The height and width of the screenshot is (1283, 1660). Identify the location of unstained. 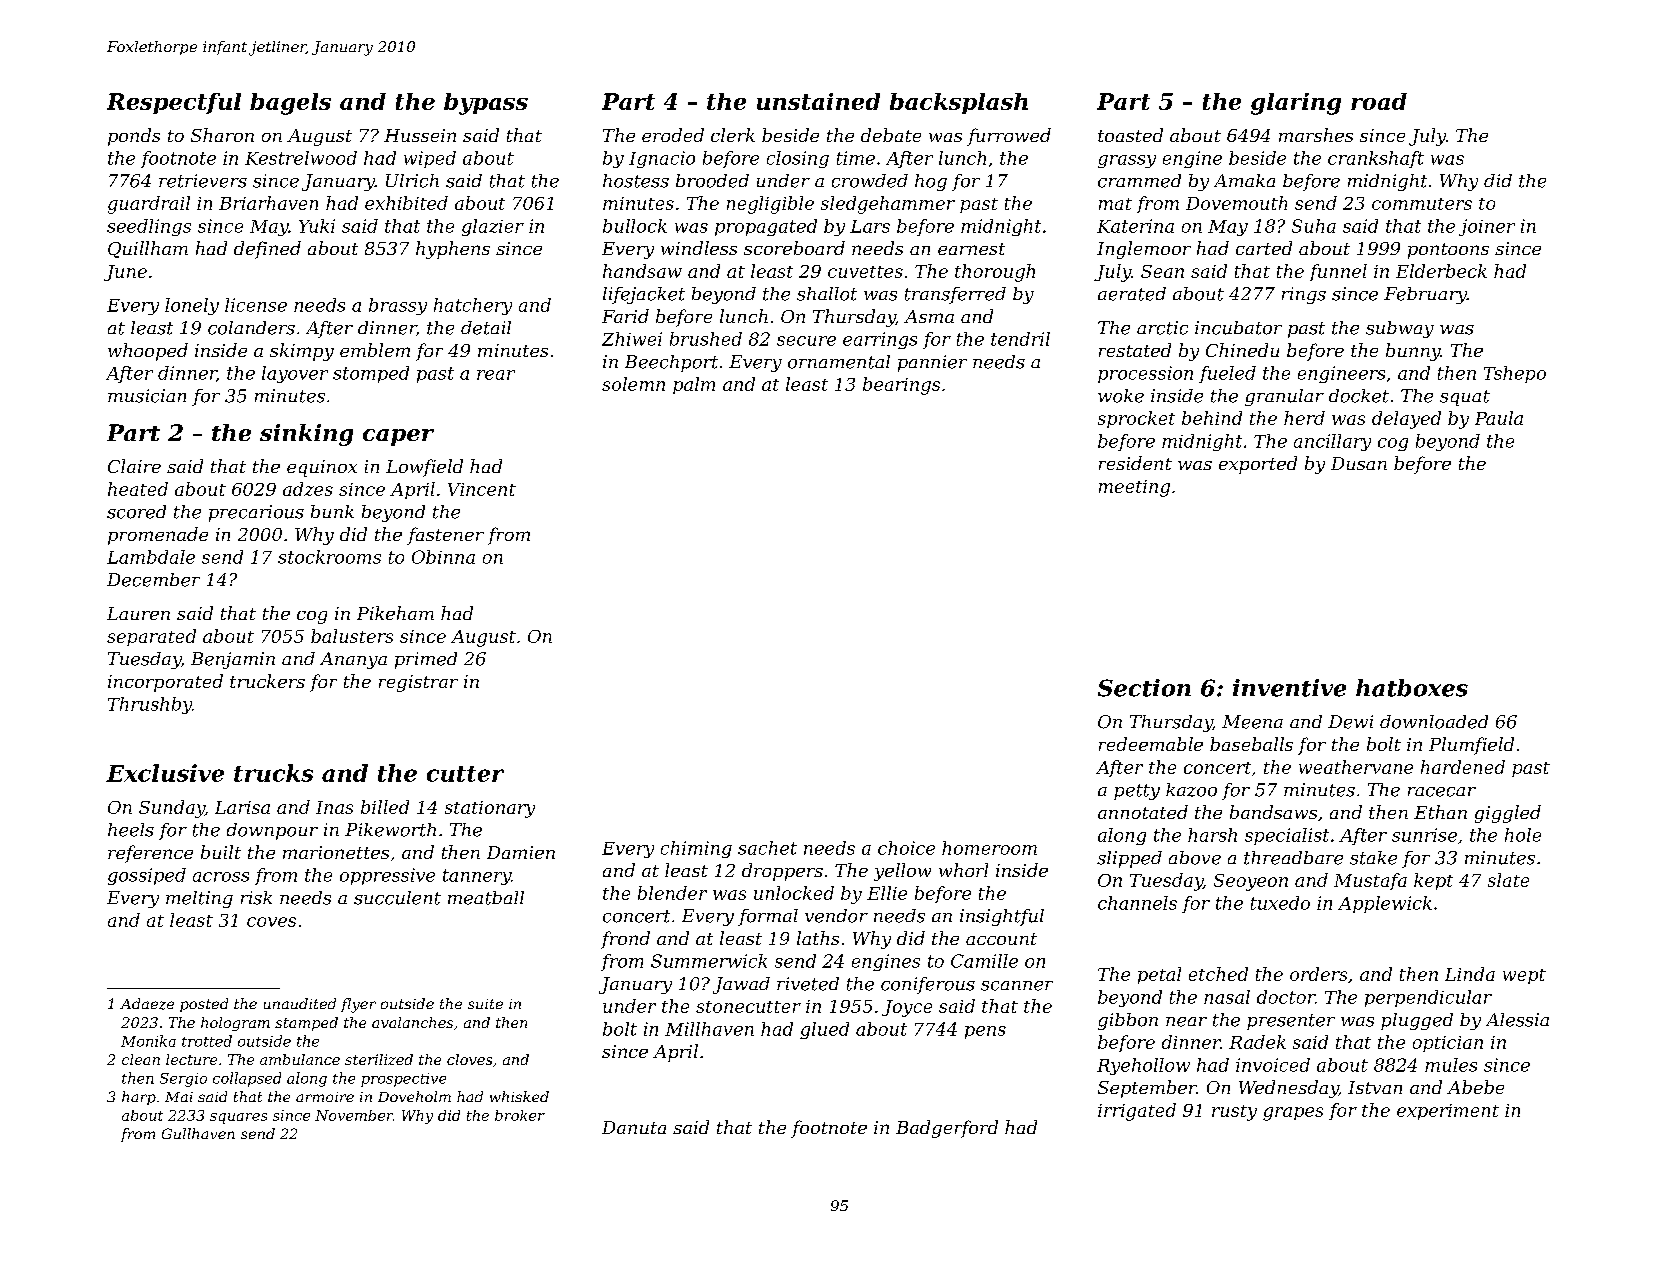
(818, 101).
